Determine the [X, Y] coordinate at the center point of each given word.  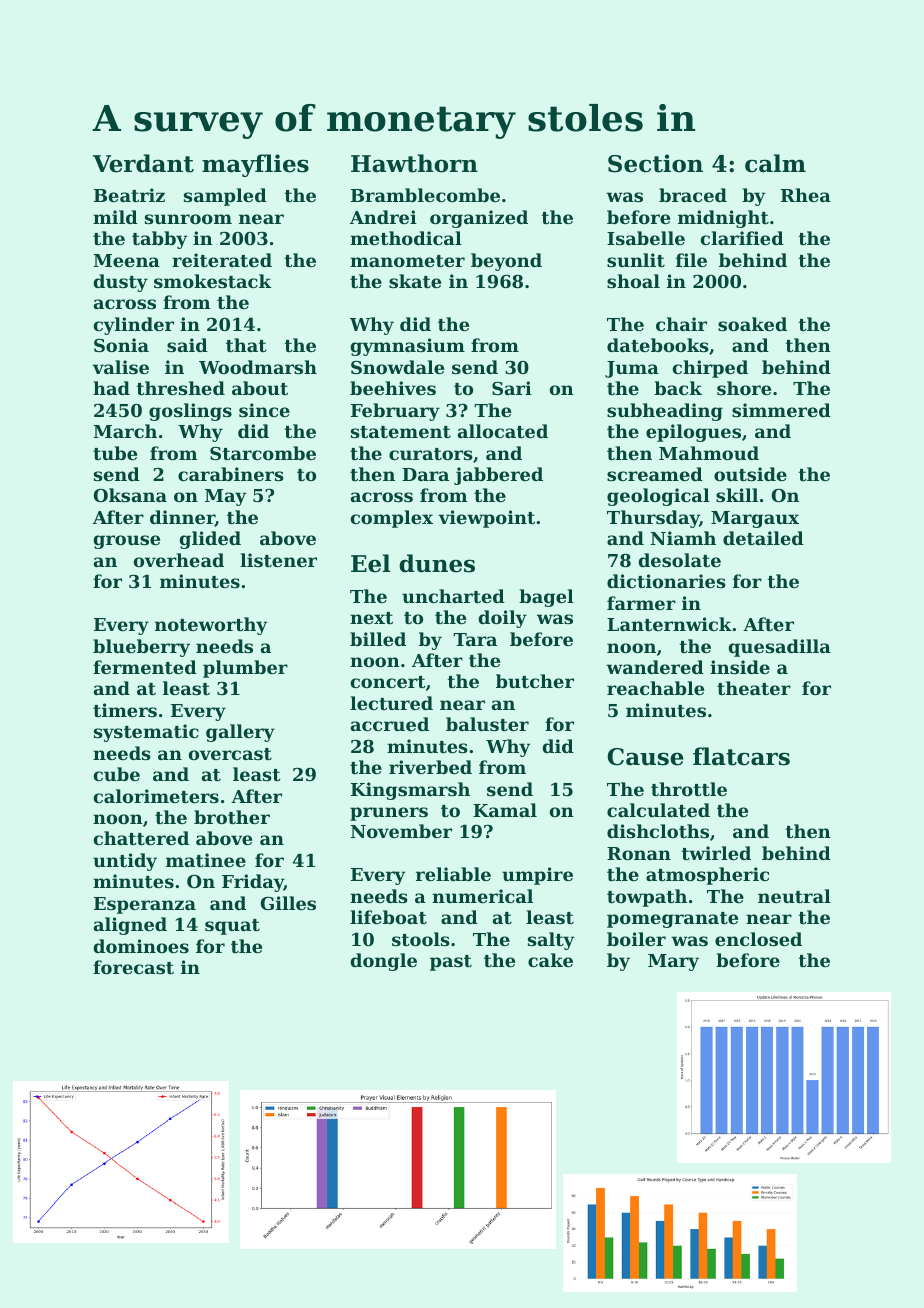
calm [775, 163]
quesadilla [779, 648]
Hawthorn [414, 163]
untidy [125, 862]
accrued [390, 724]
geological [658, 497]
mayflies [255, 165]
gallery [240, 733]
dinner [182, 518]
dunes [437, 563]
